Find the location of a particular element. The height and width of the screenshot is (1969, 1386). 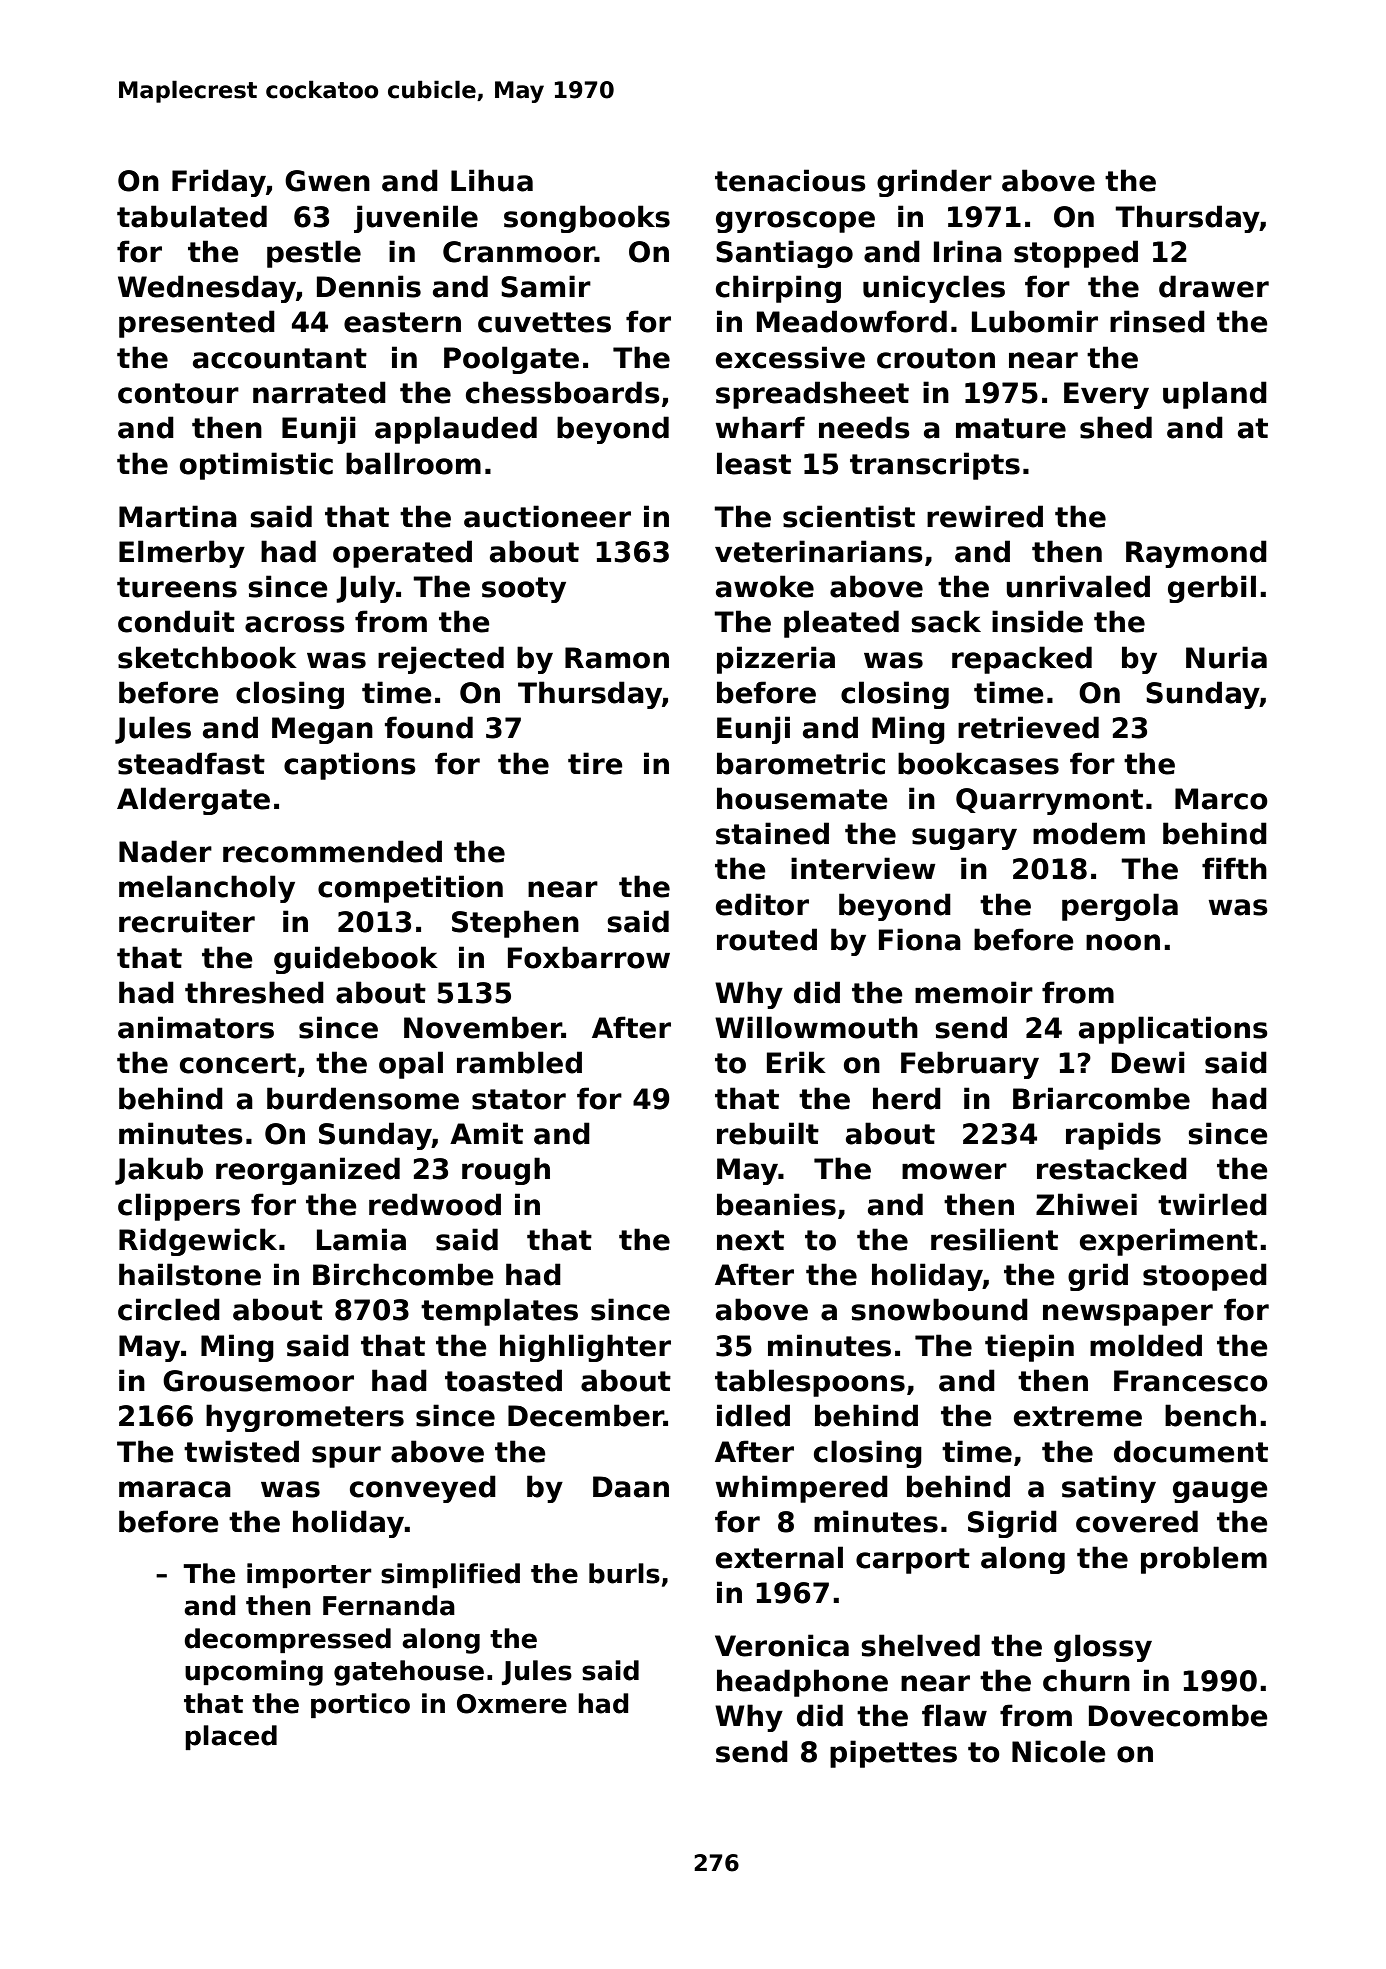

rough is located at coordinates (506, 1171).
